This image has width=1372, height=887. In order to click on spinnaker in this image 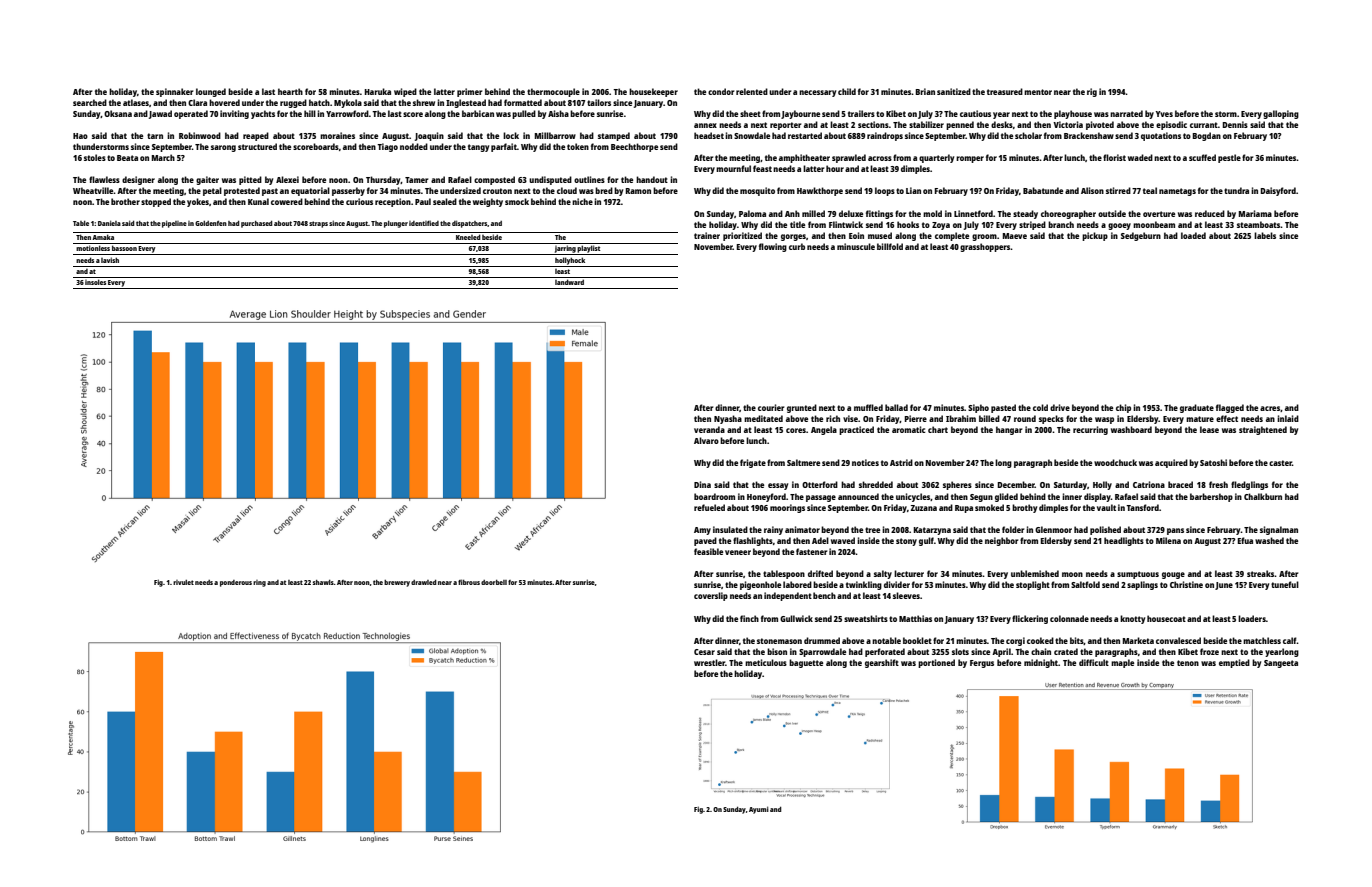, I will do `click(174, 92)`.
